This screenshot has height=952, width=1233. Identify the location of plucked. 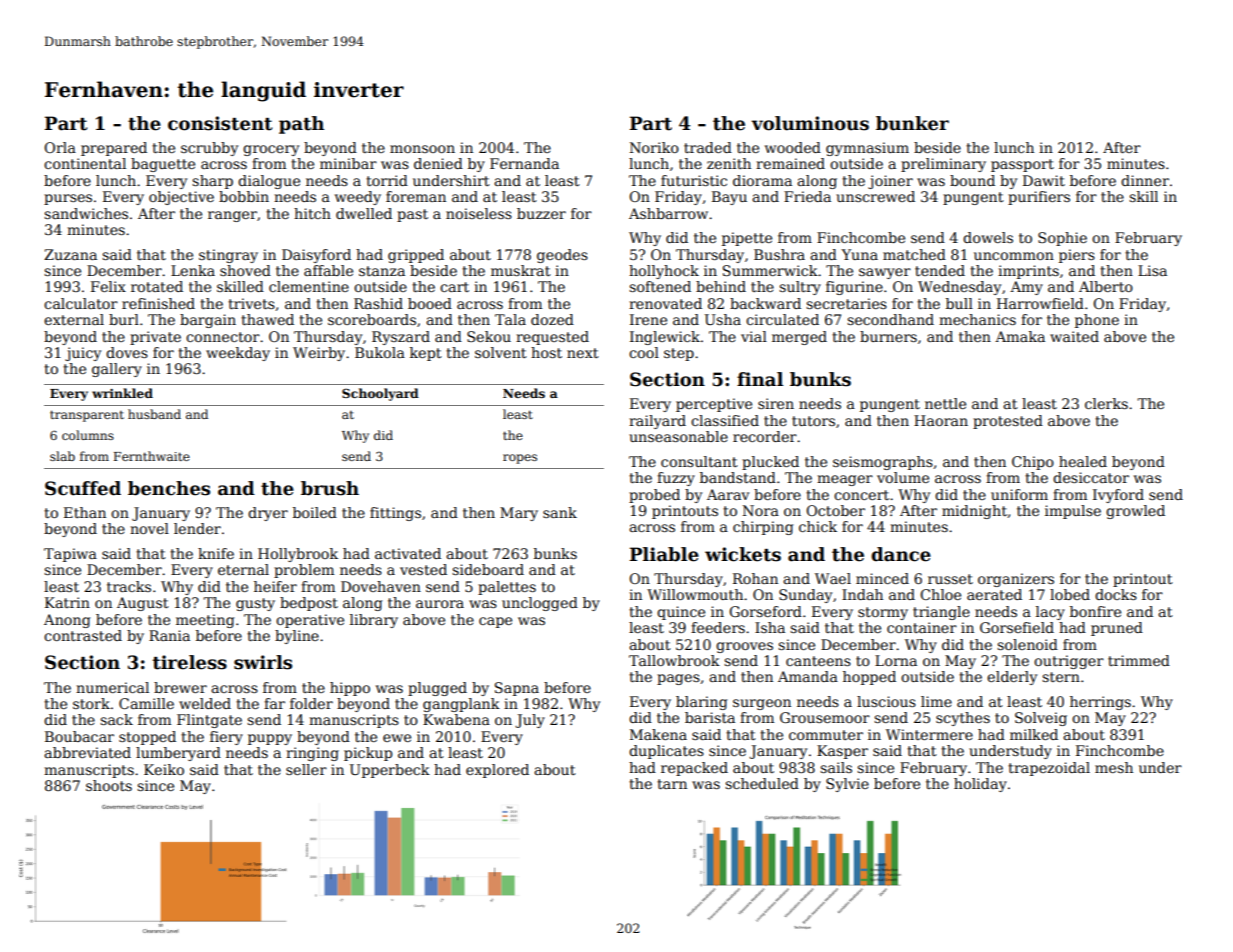
(770, 463).
